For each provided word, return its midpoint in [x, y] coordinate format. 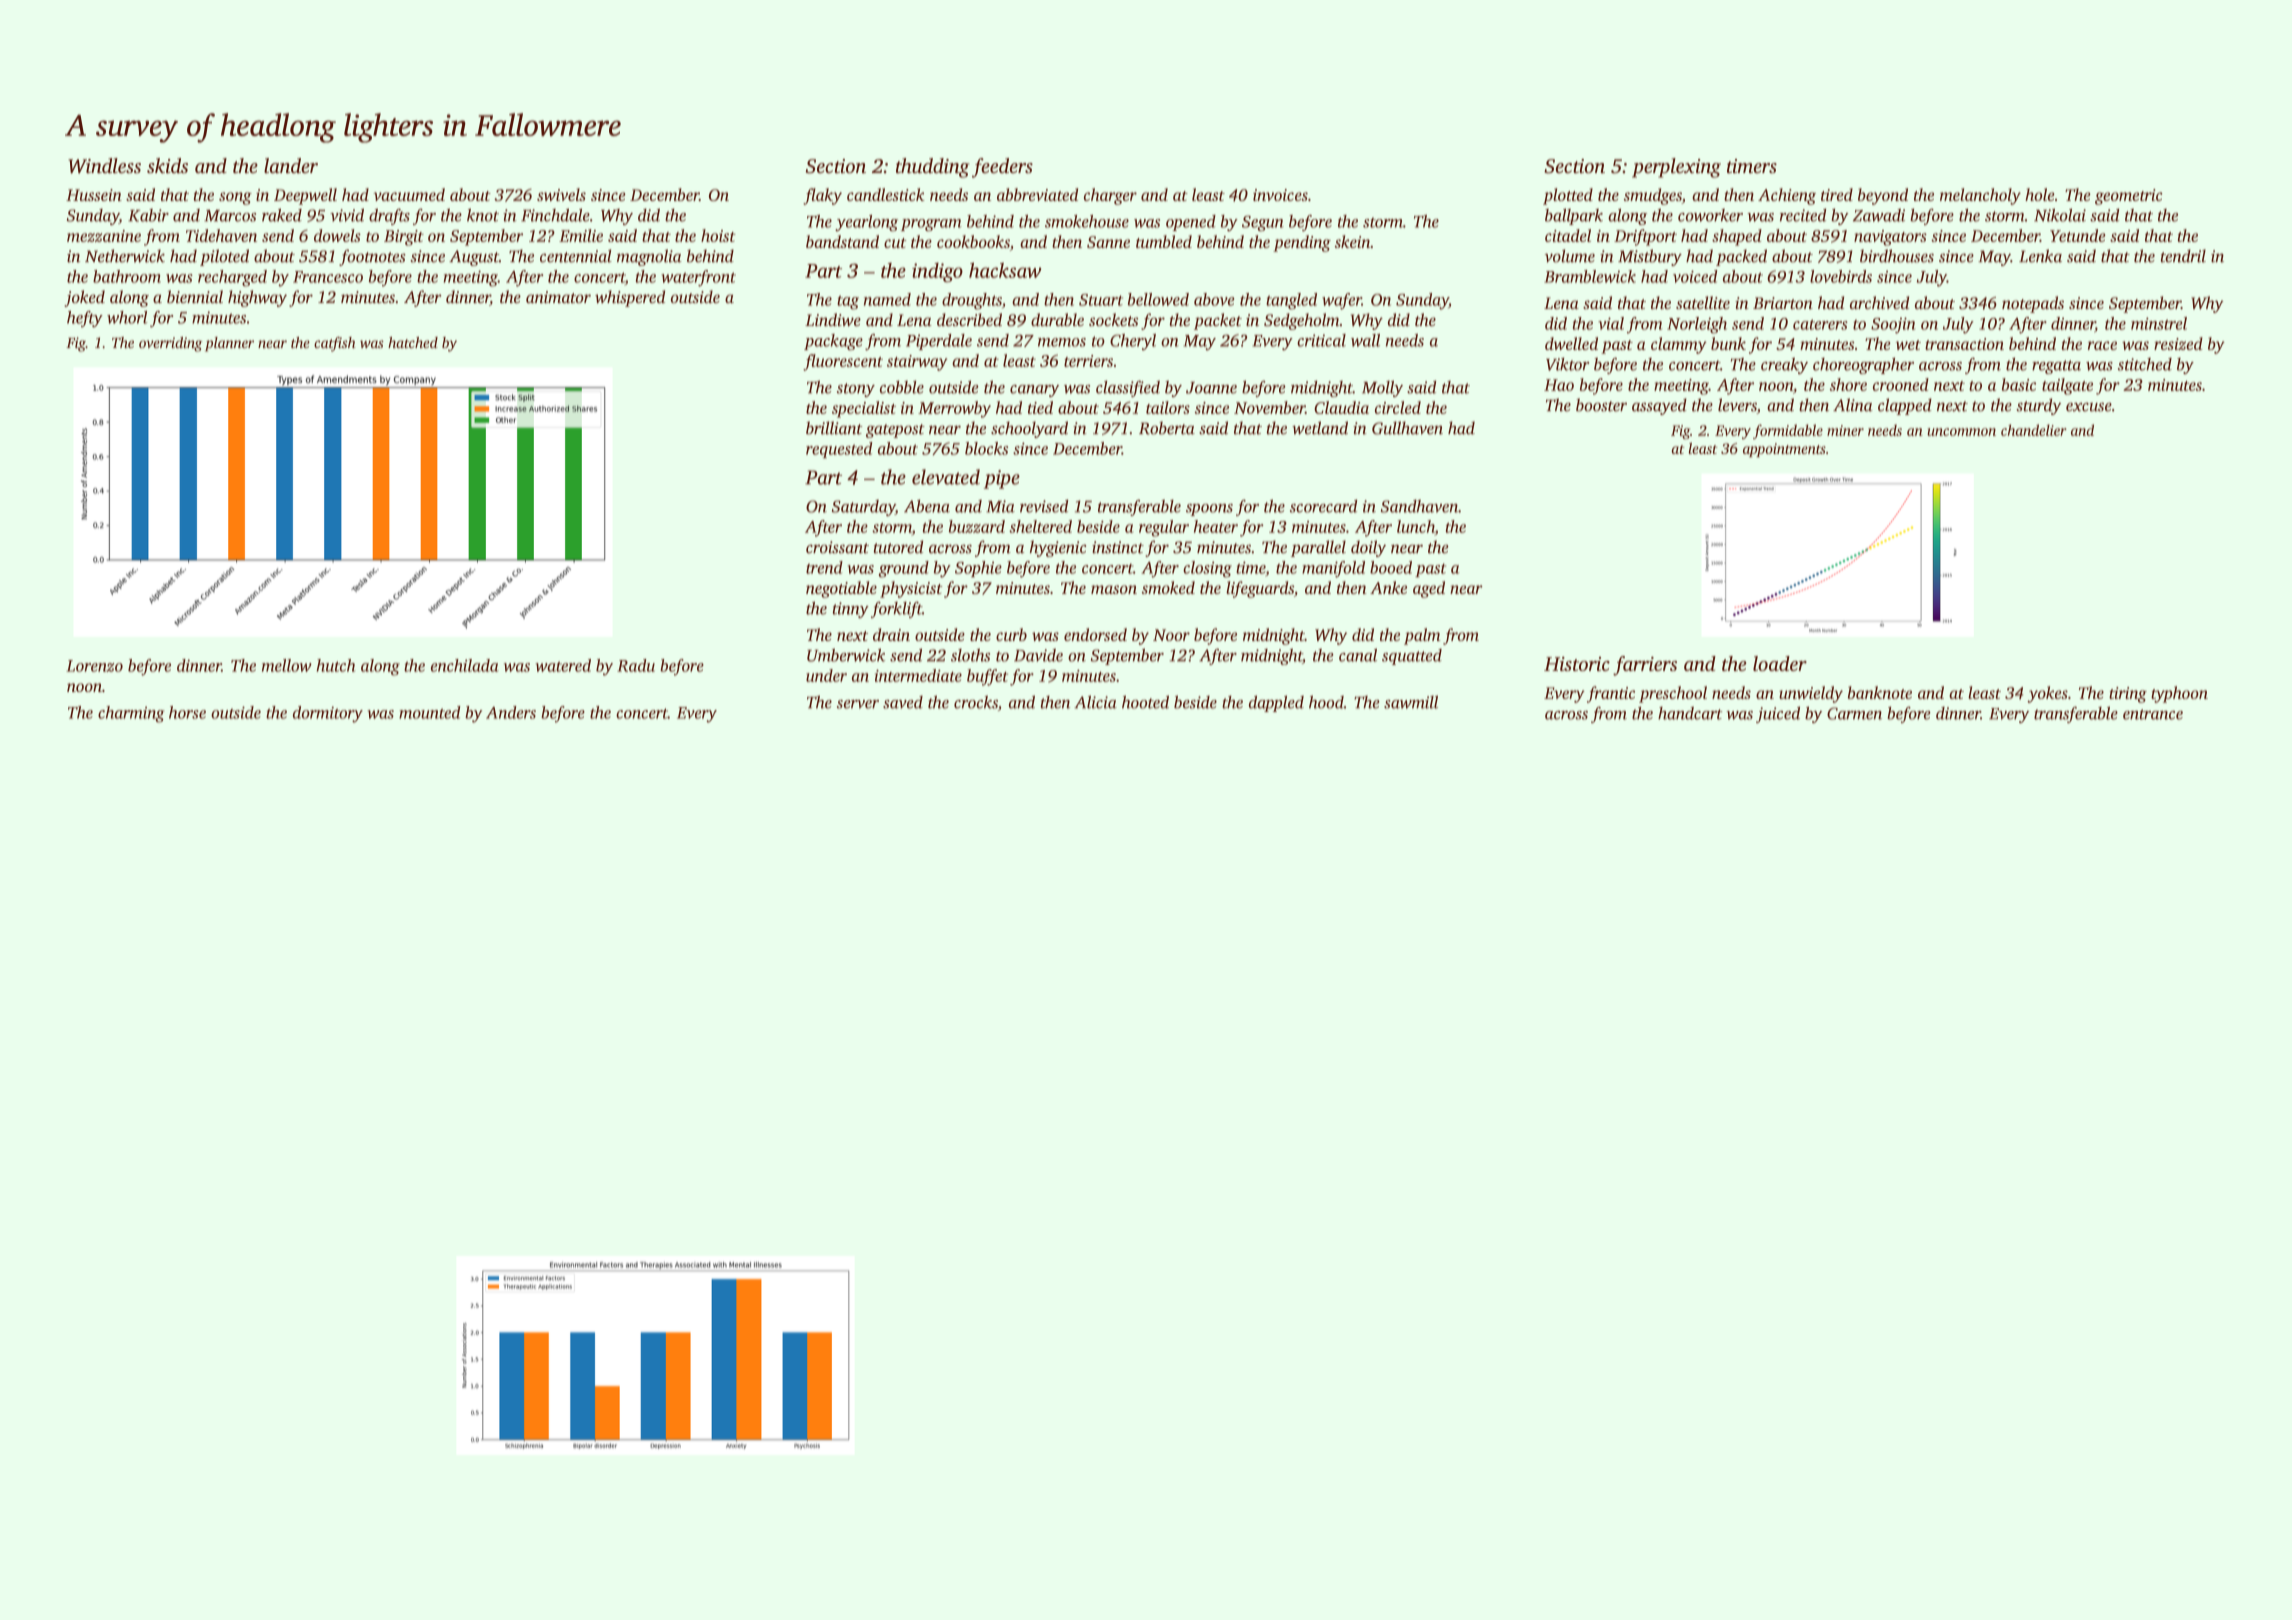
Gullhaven [1407, 428]
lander [291, 165]
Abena [927, 506]
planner [229, 344]
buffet [987, 677]
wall [1365, 340]
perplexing [1676, 168]
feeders [1002, 168]
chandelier [2034, 430]
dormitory [328, 714]
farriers [1645, 666]
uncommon [1961, 432]
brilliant [834, 428]
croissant [837, 547]
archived [1879, 302]
